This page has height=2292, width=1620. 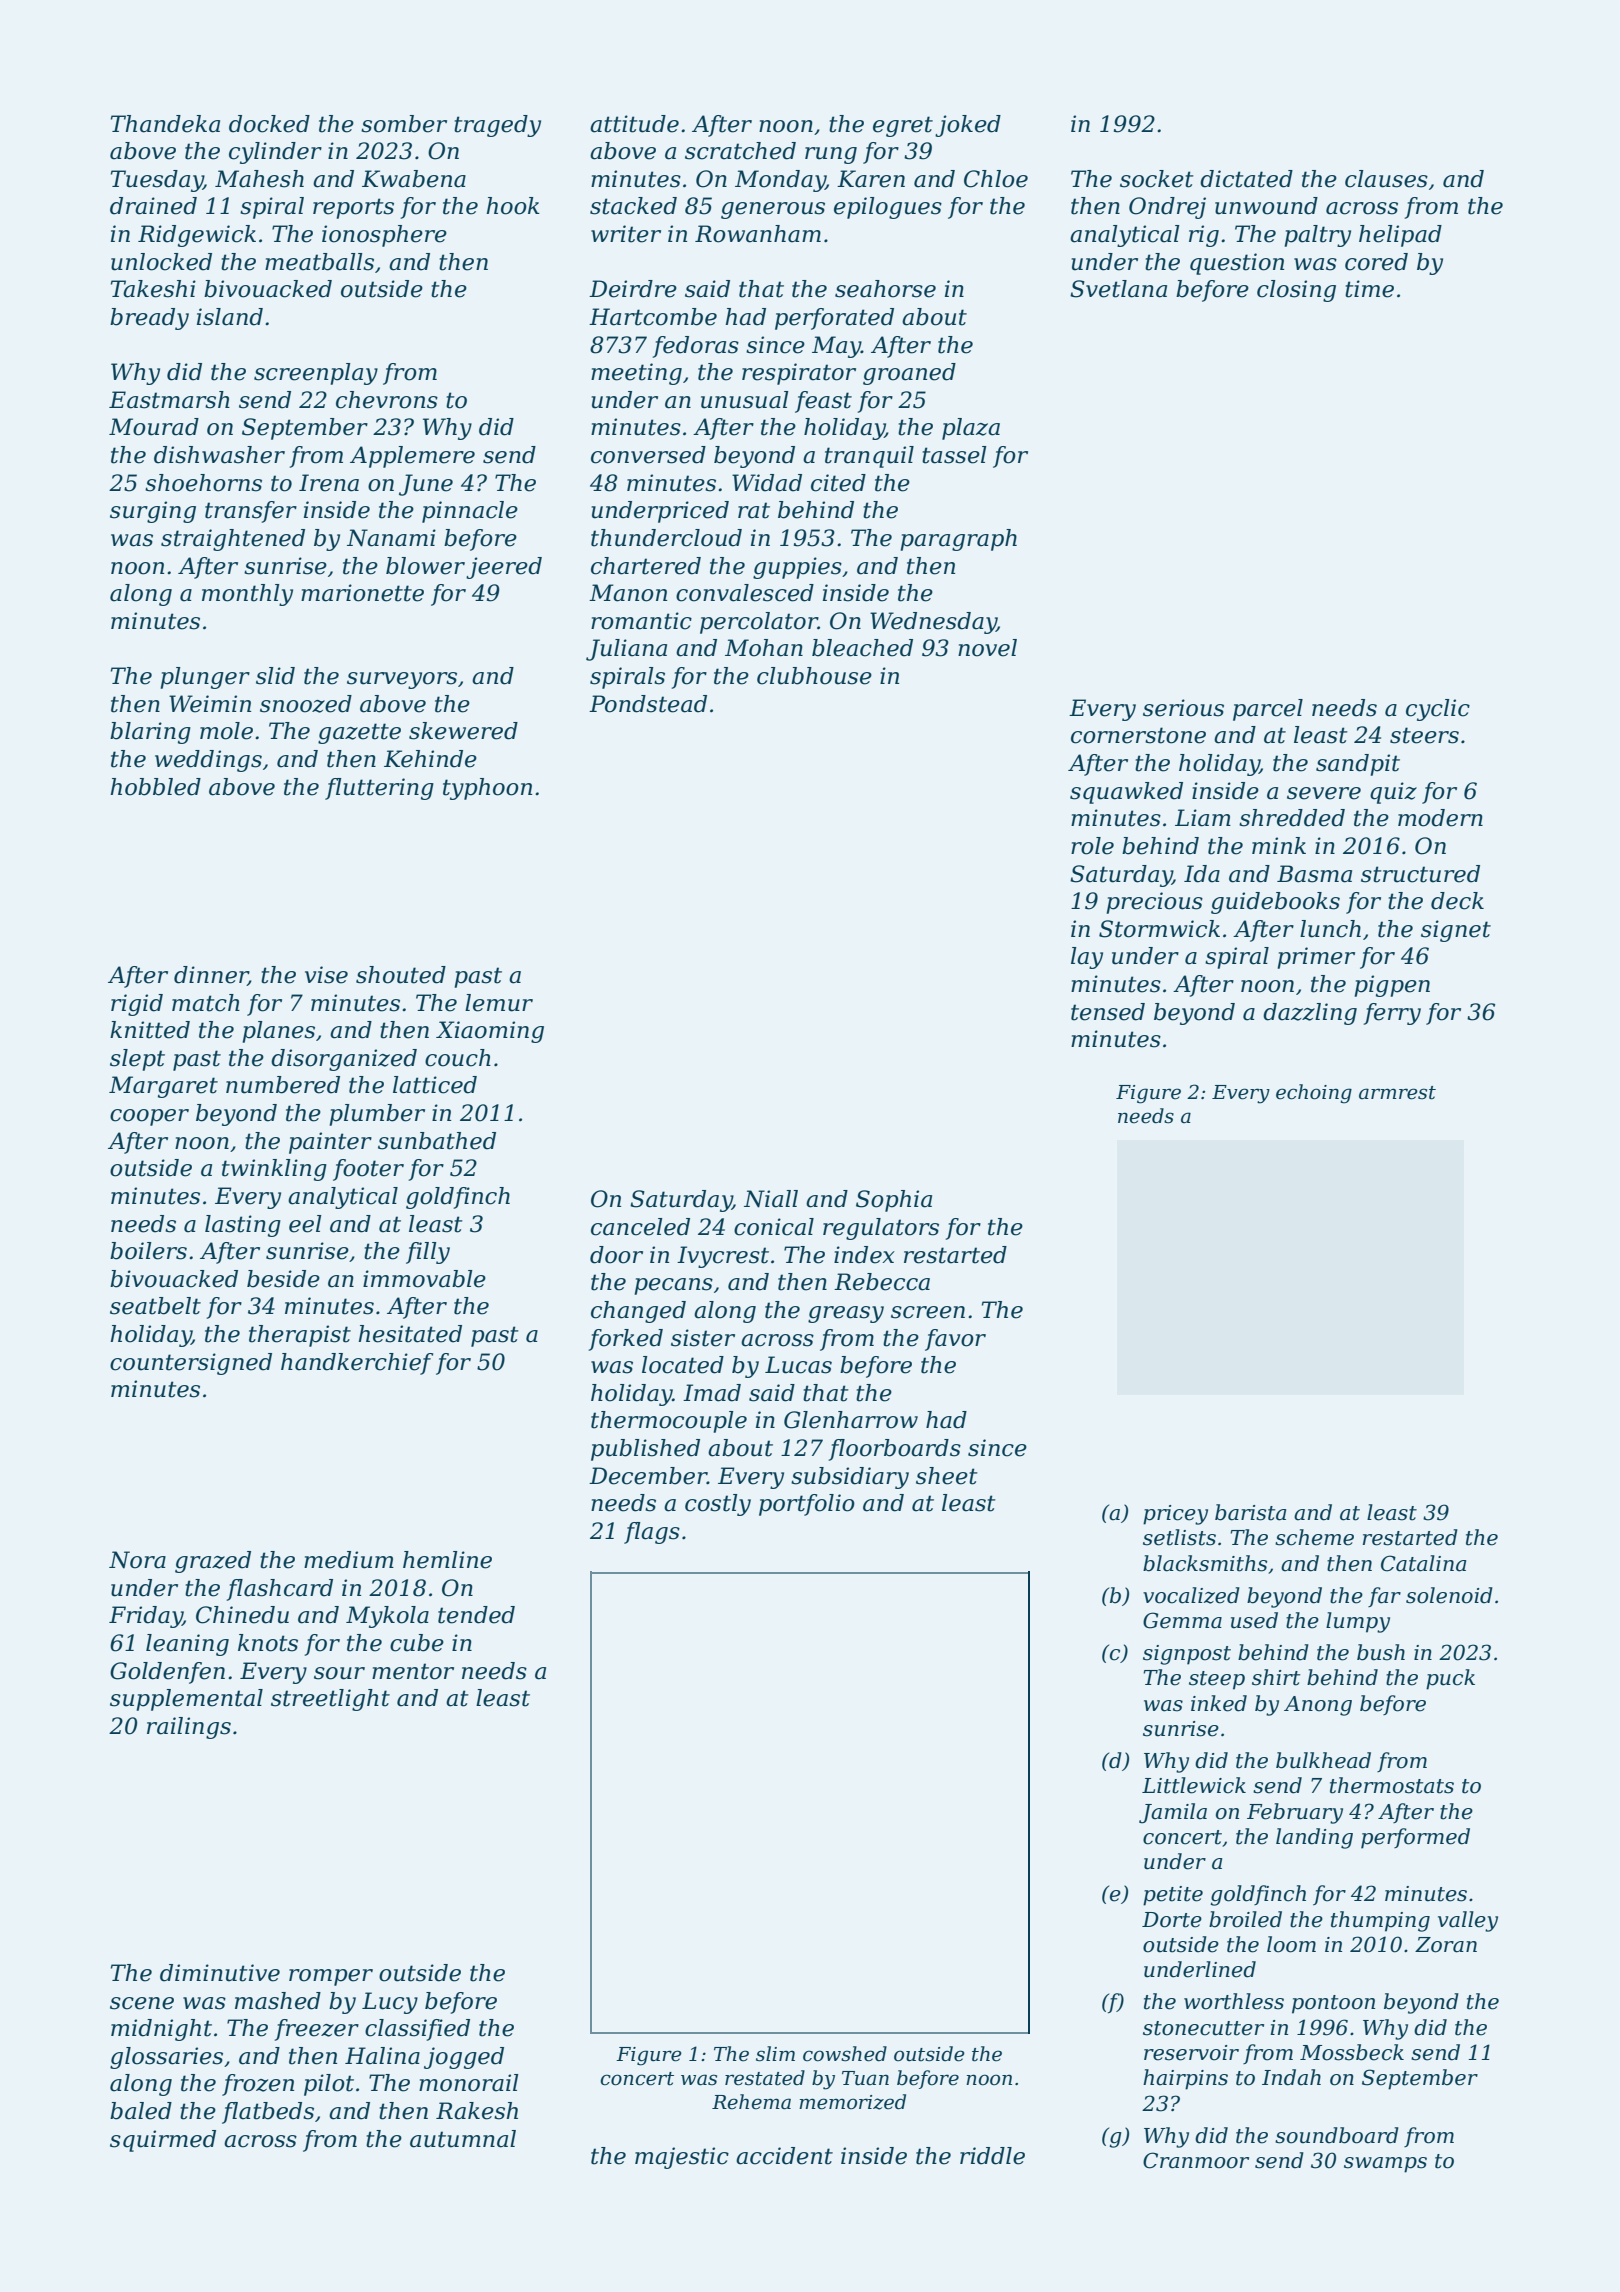 I want to click on autumnal, so click(x=463, y=2139).
